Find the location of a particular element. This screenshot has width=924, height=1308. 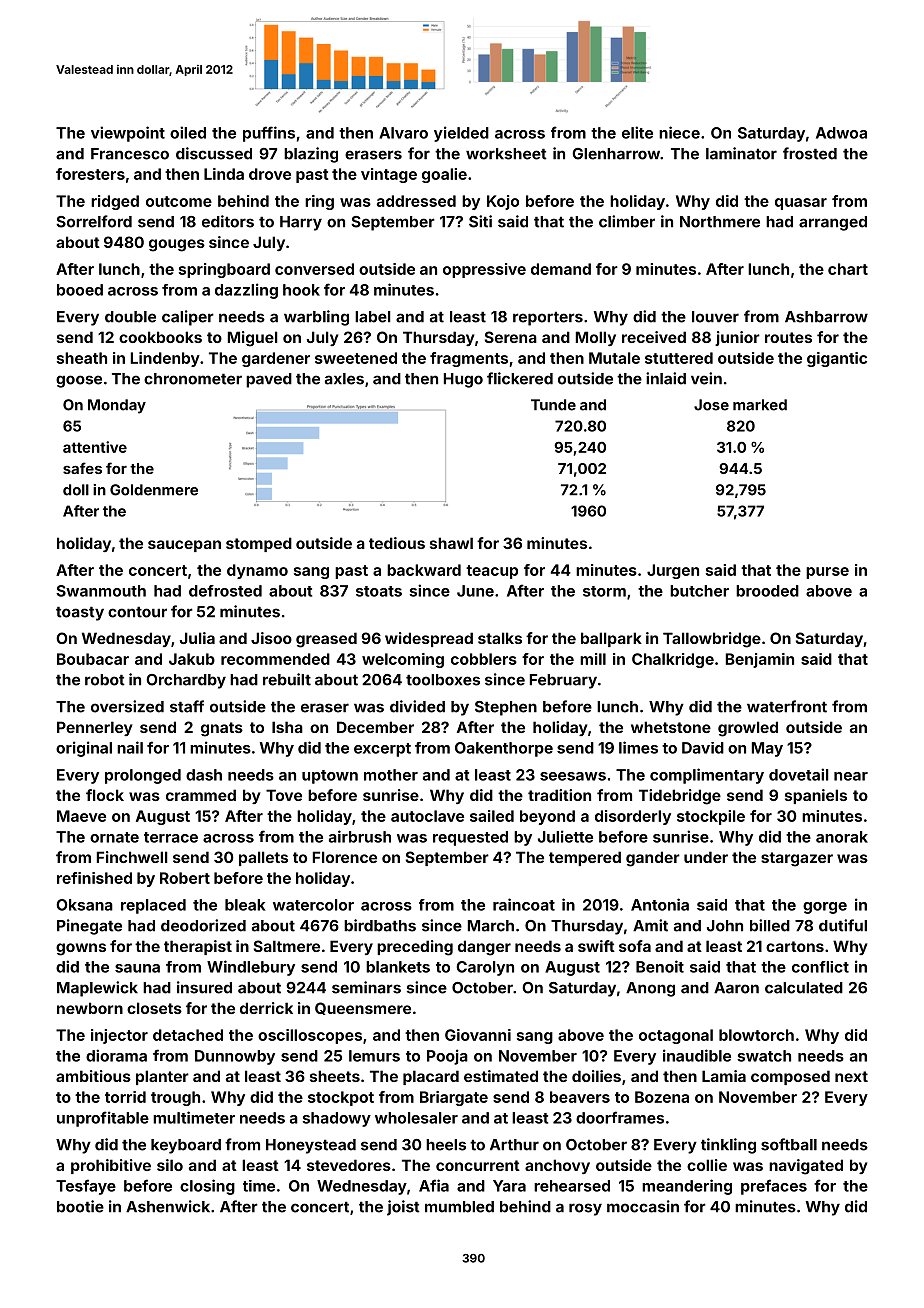

terrace is located at coordinates (171, 837).
